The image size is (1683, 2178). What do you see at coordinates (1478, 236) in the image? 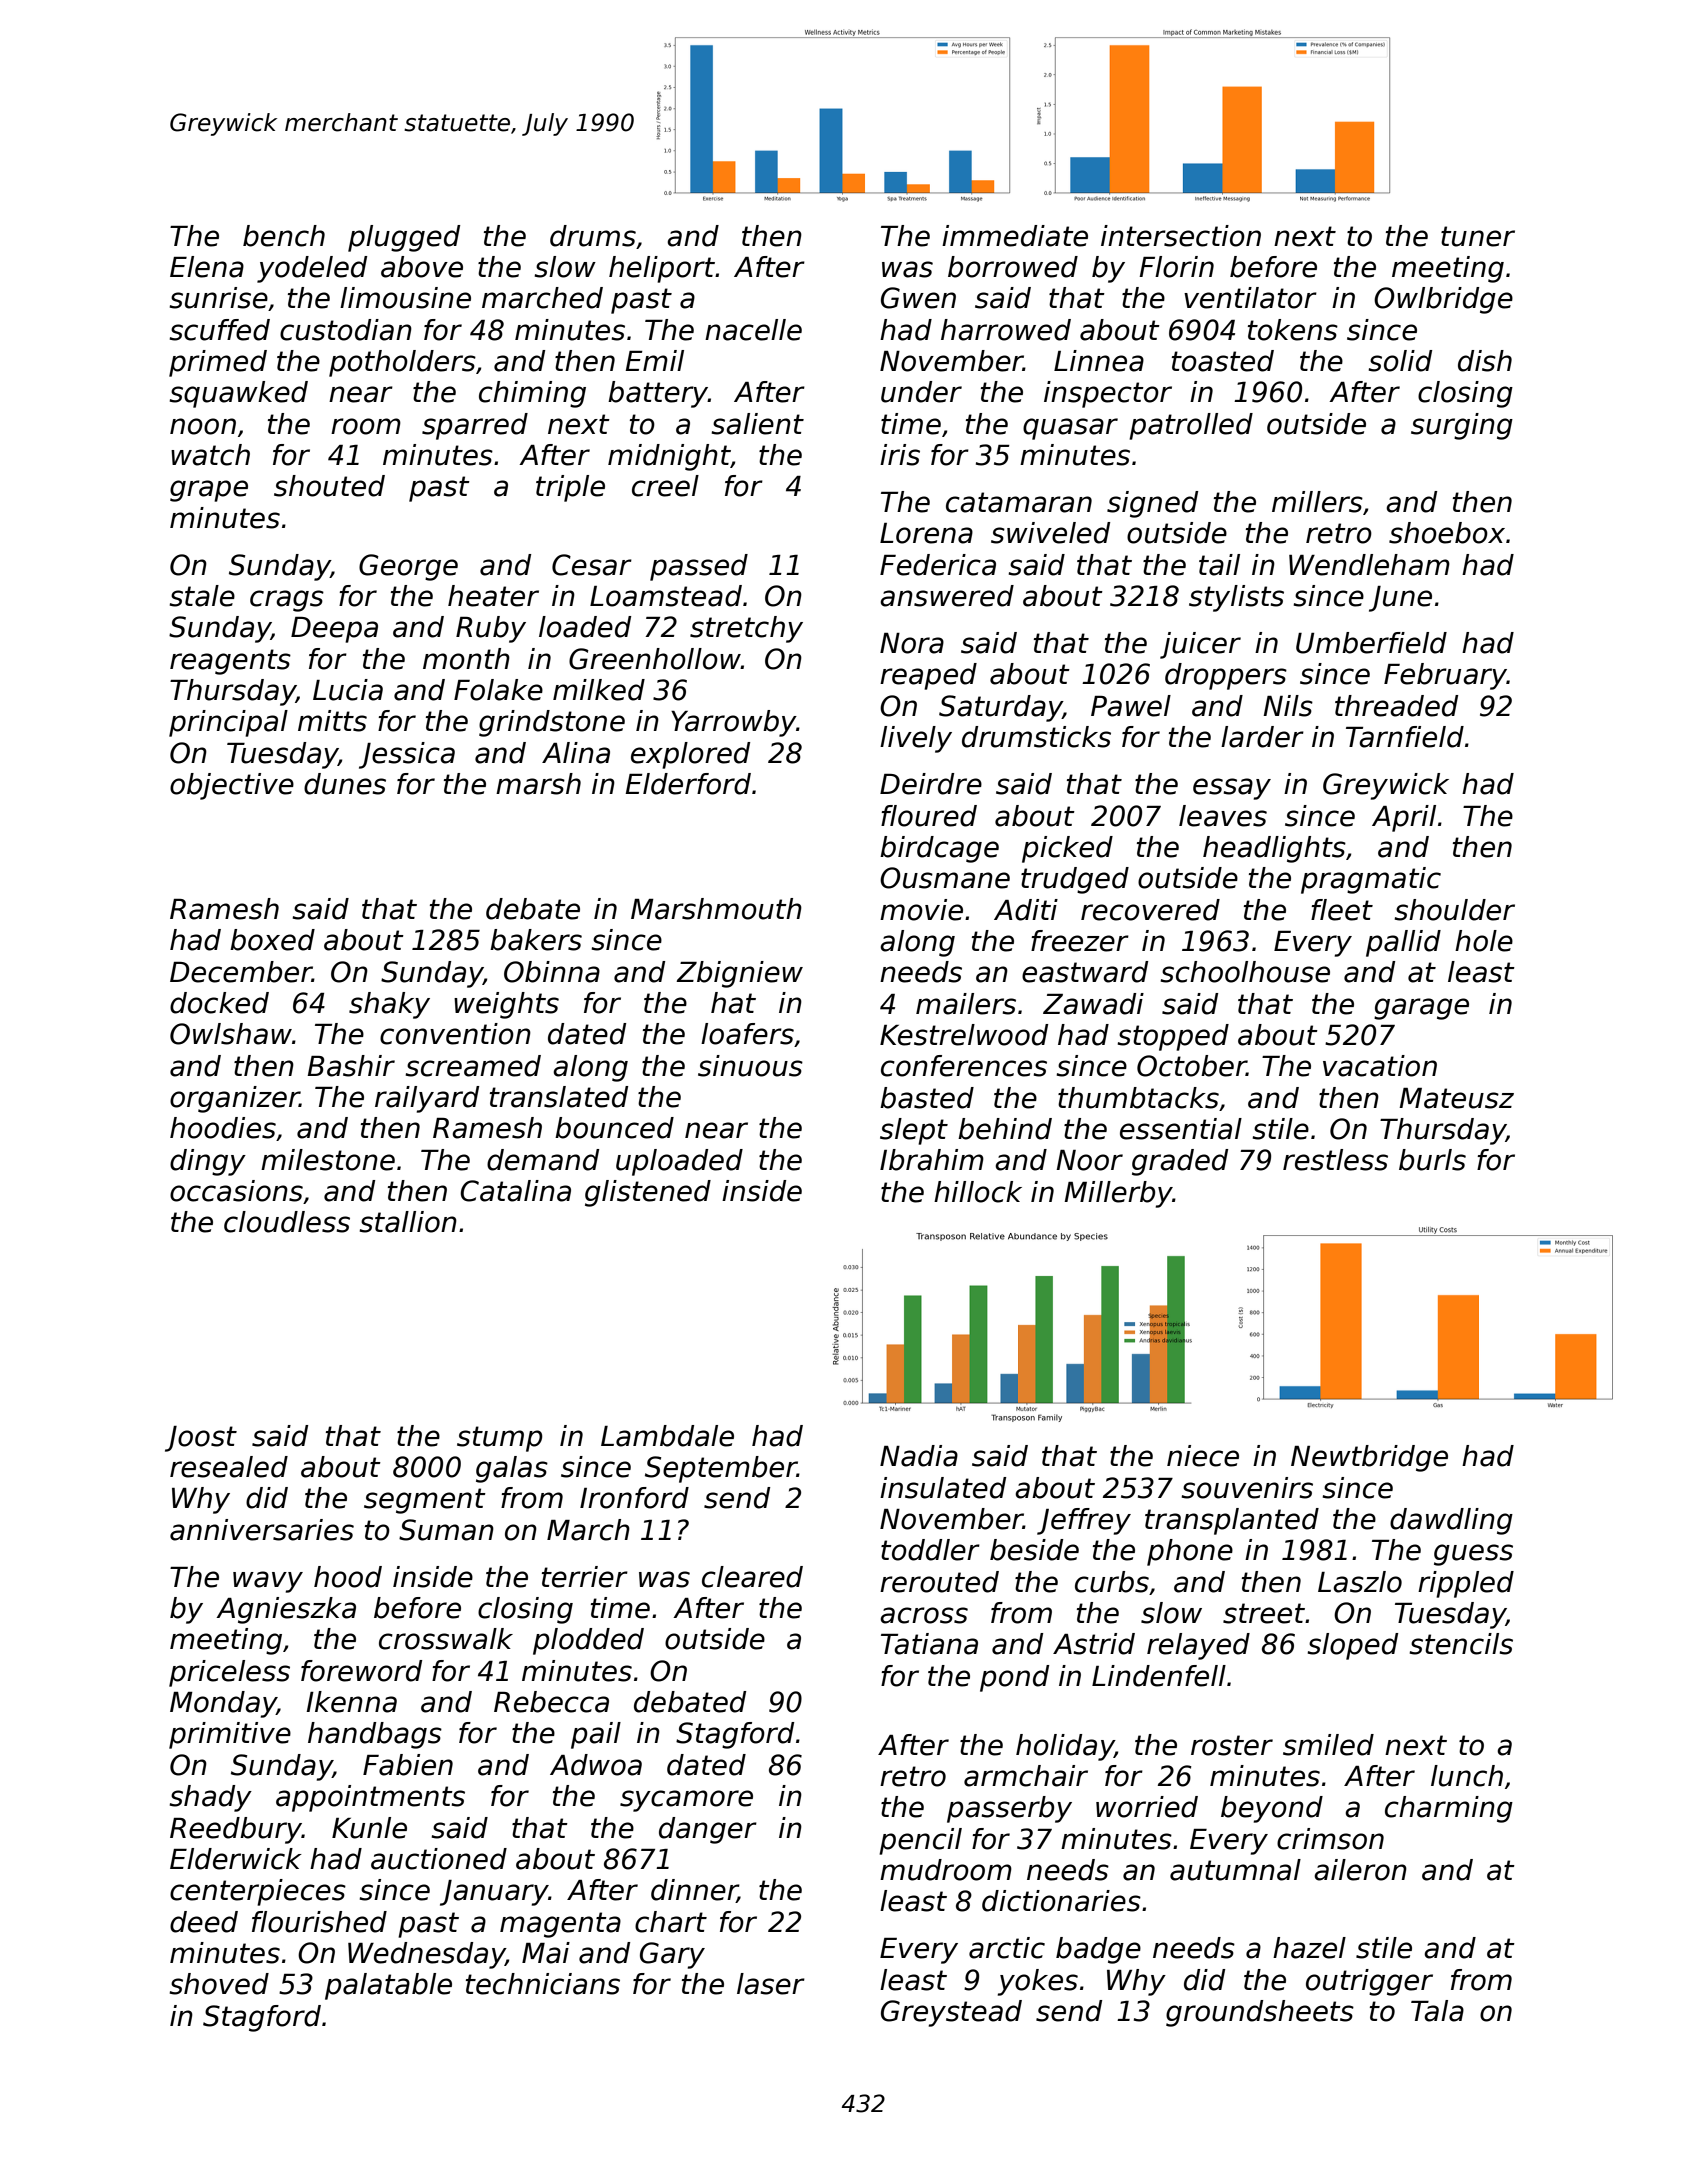
I see `tuner` at bounding box center [1478, 236].
